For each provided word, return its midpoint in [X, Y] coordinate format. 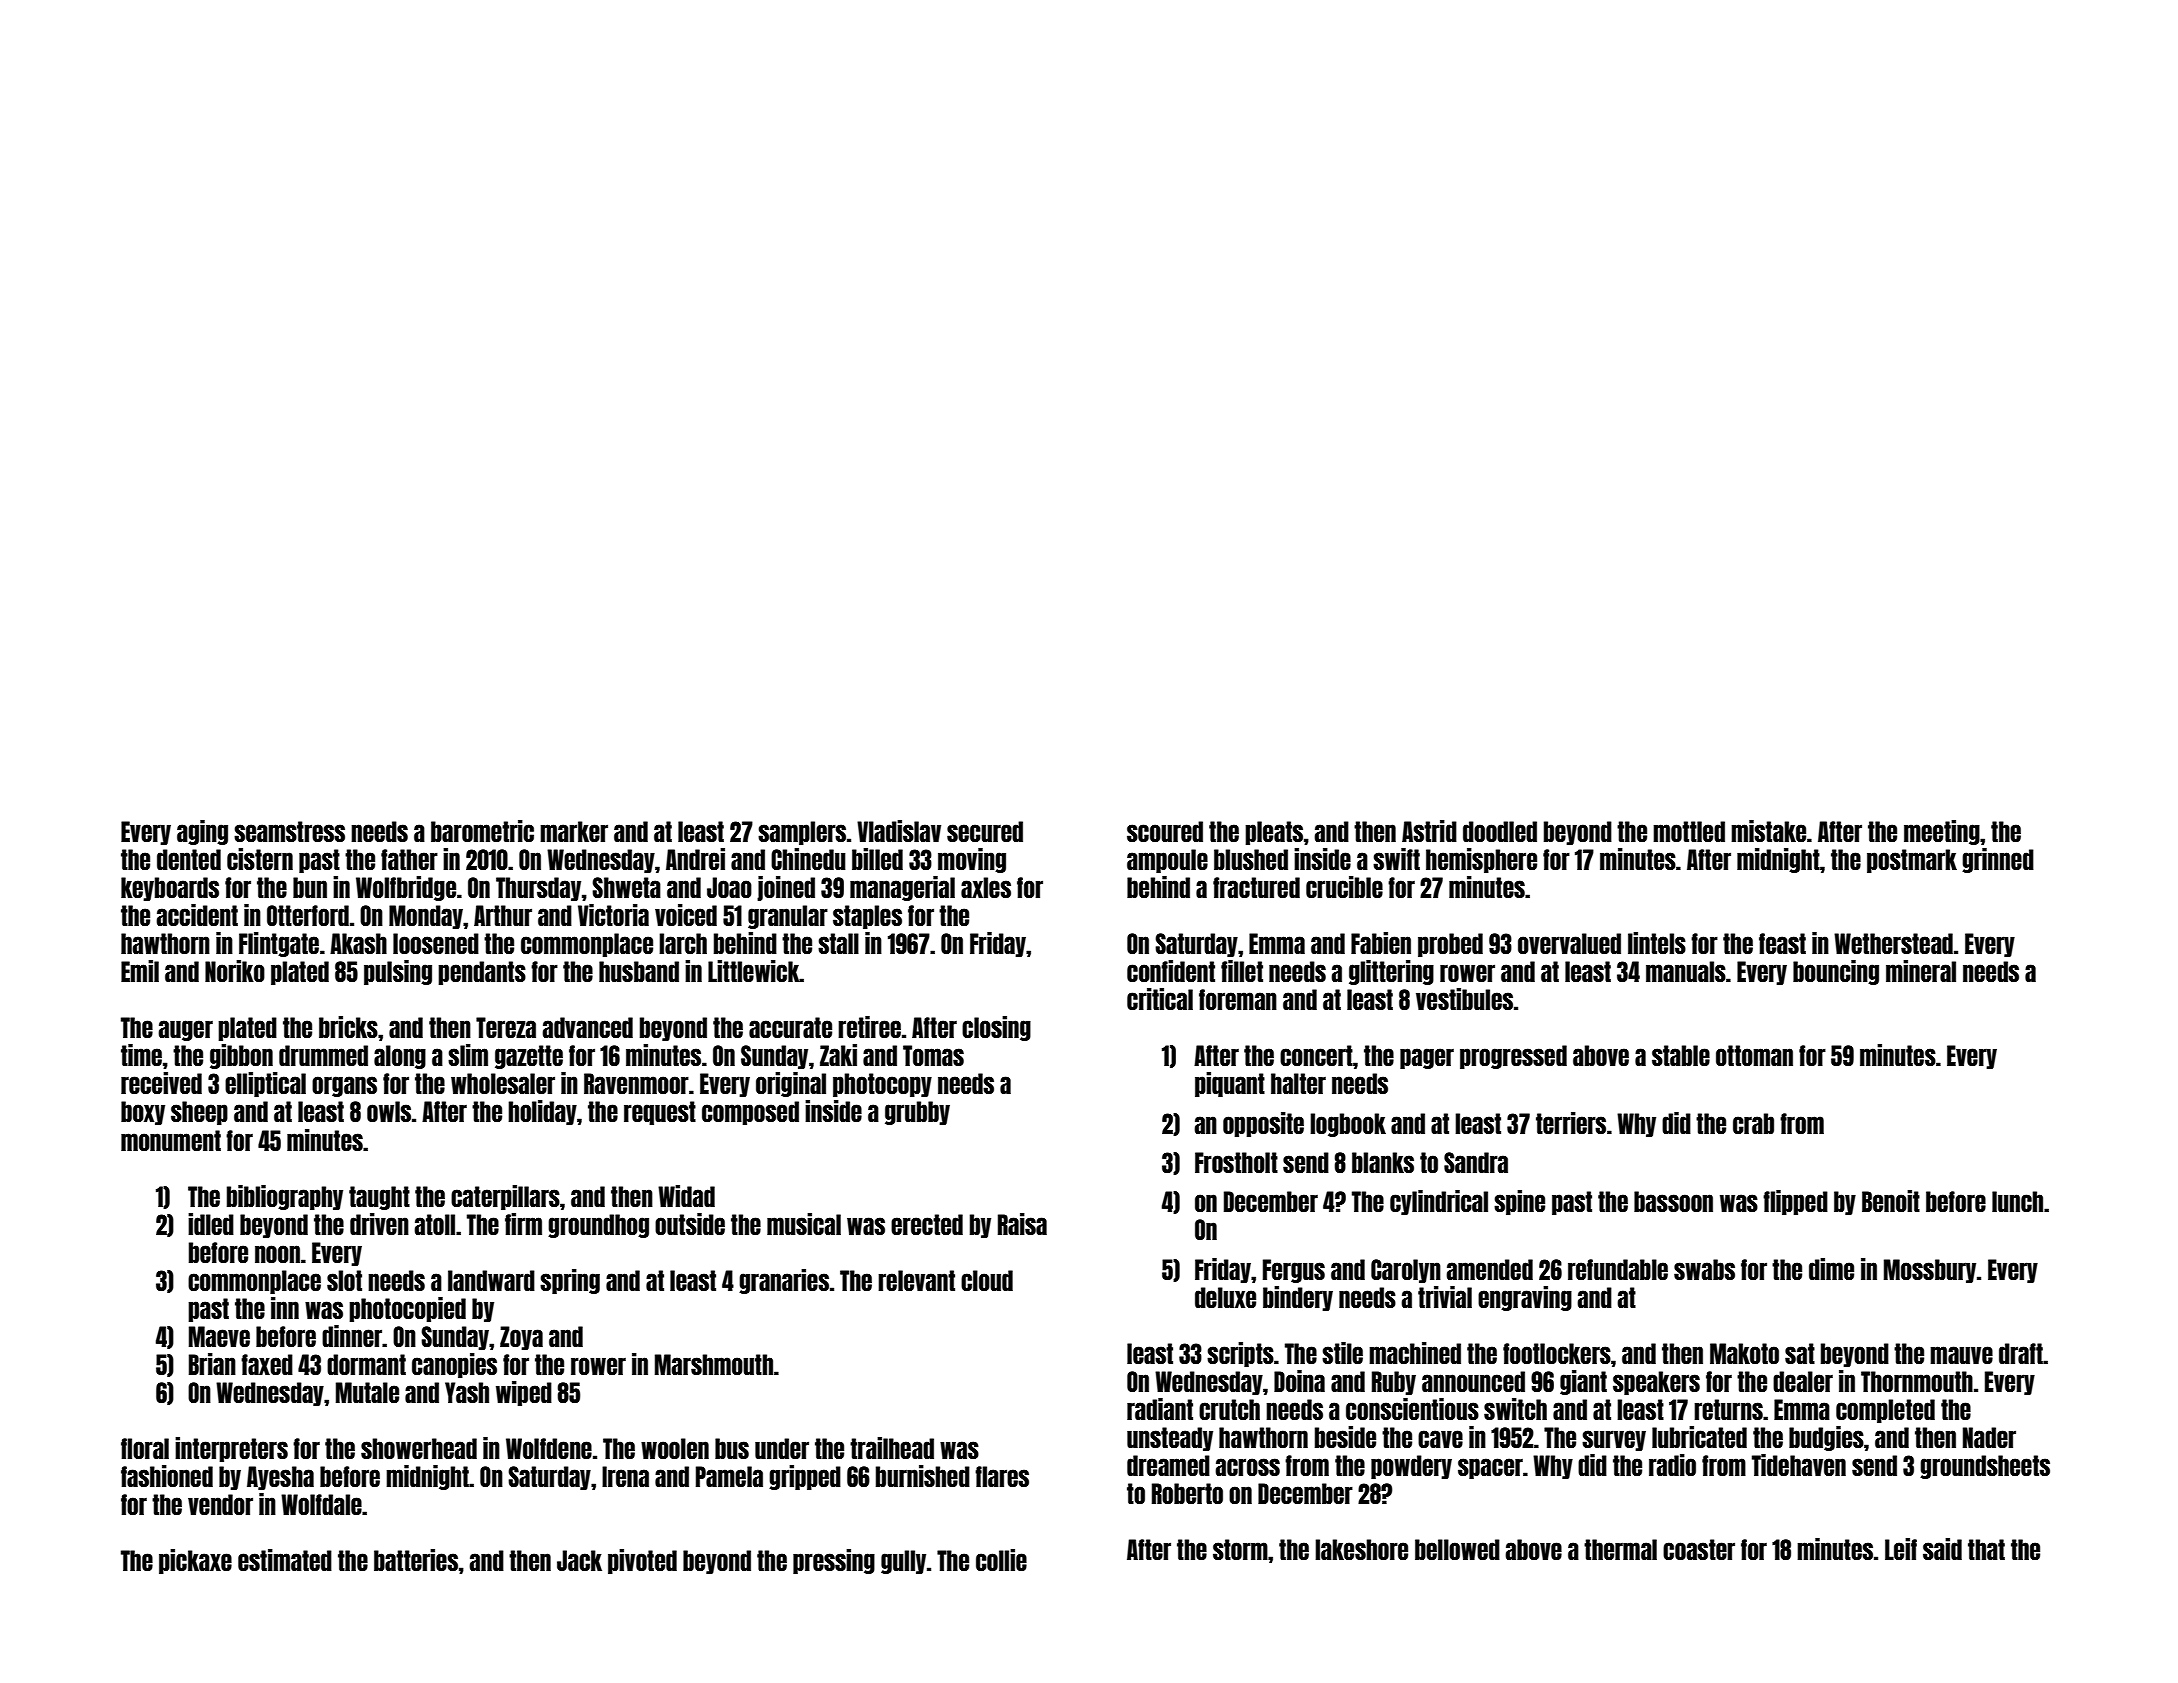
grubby [917, 1113]
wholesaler [503, 1083]
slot [344, 1280]
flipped [1795, 1202]
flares [1002, 1476]
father [409, 859]
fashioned [167, 1476]
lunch [2017, 1201]
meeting [1942, 832]
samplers [802, 833]
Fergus [1294, 1271]
